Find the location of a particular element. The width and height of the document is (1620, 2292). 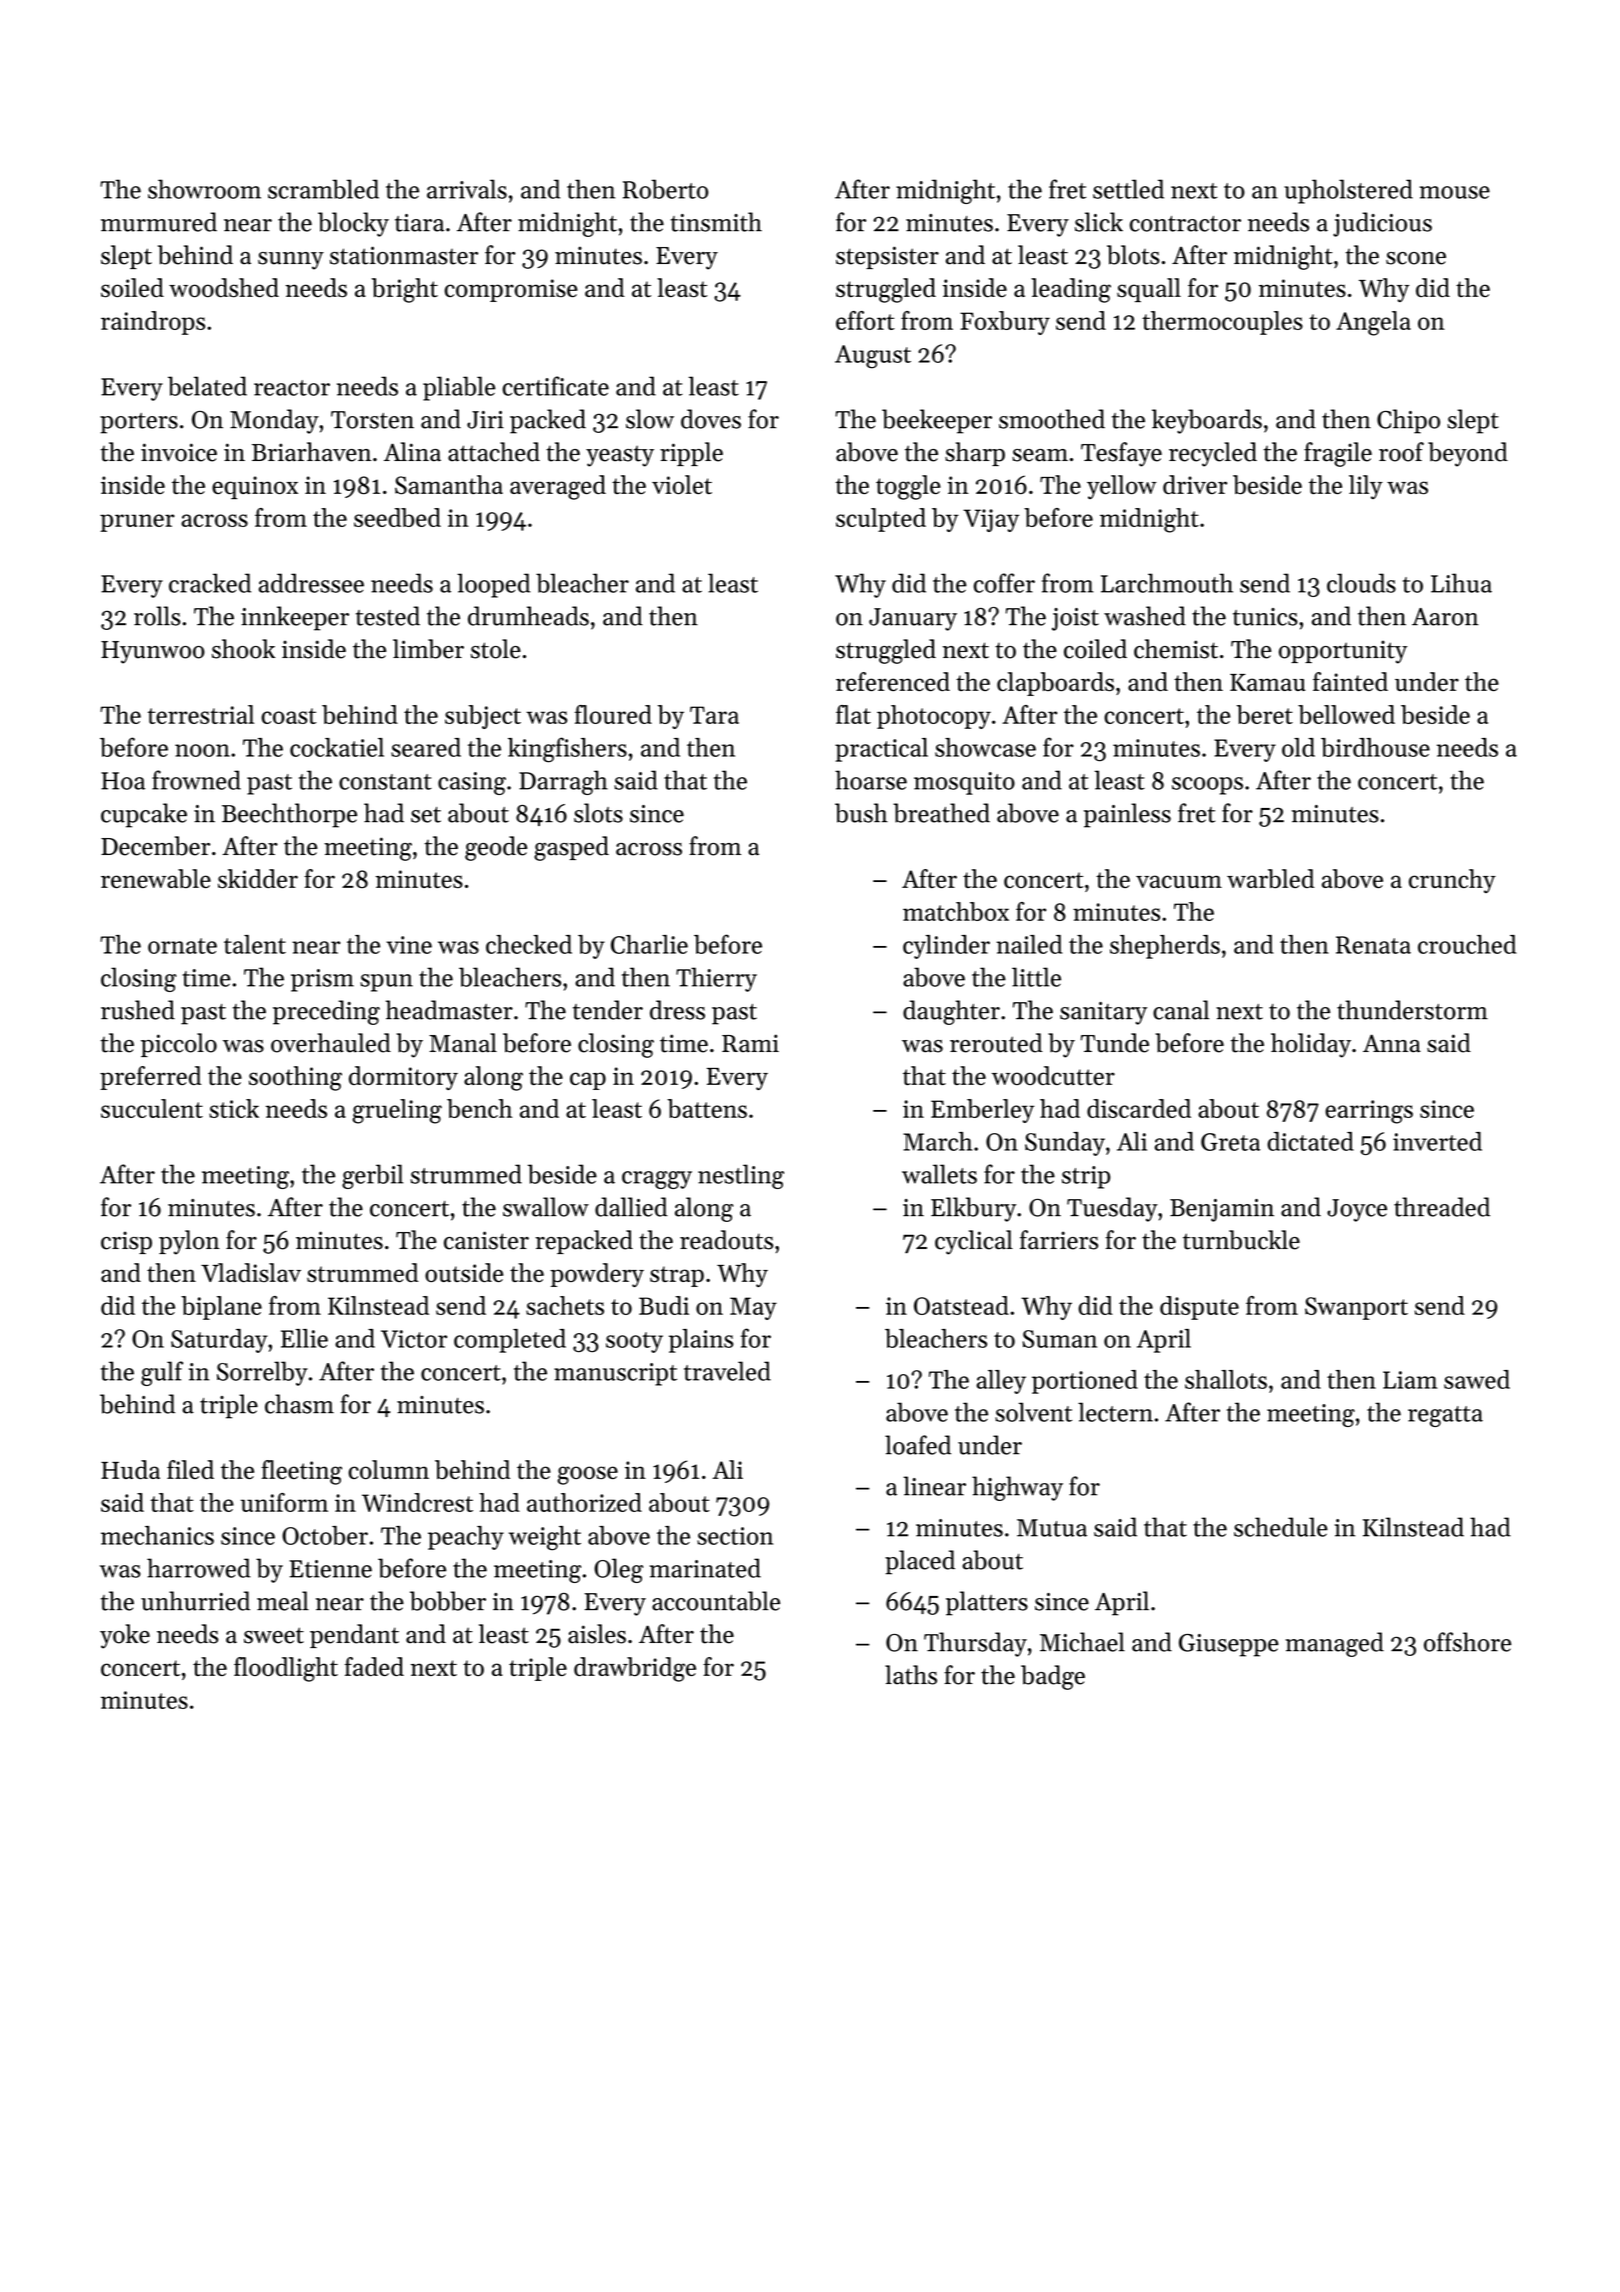

beret is located at coordinates (1265, 714).
